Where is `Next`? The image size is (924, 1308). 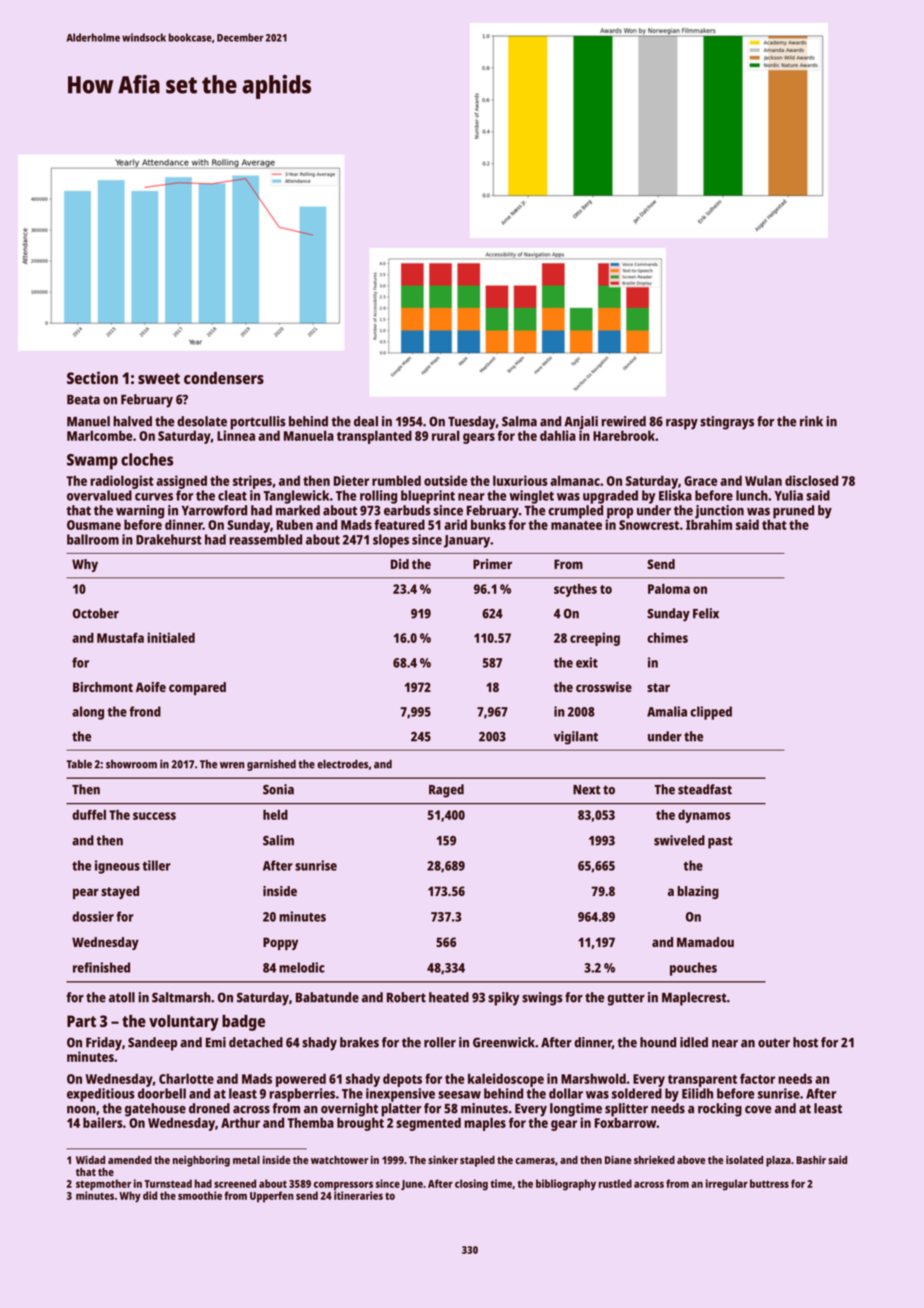
Next is located at coordinates (587, 790).
